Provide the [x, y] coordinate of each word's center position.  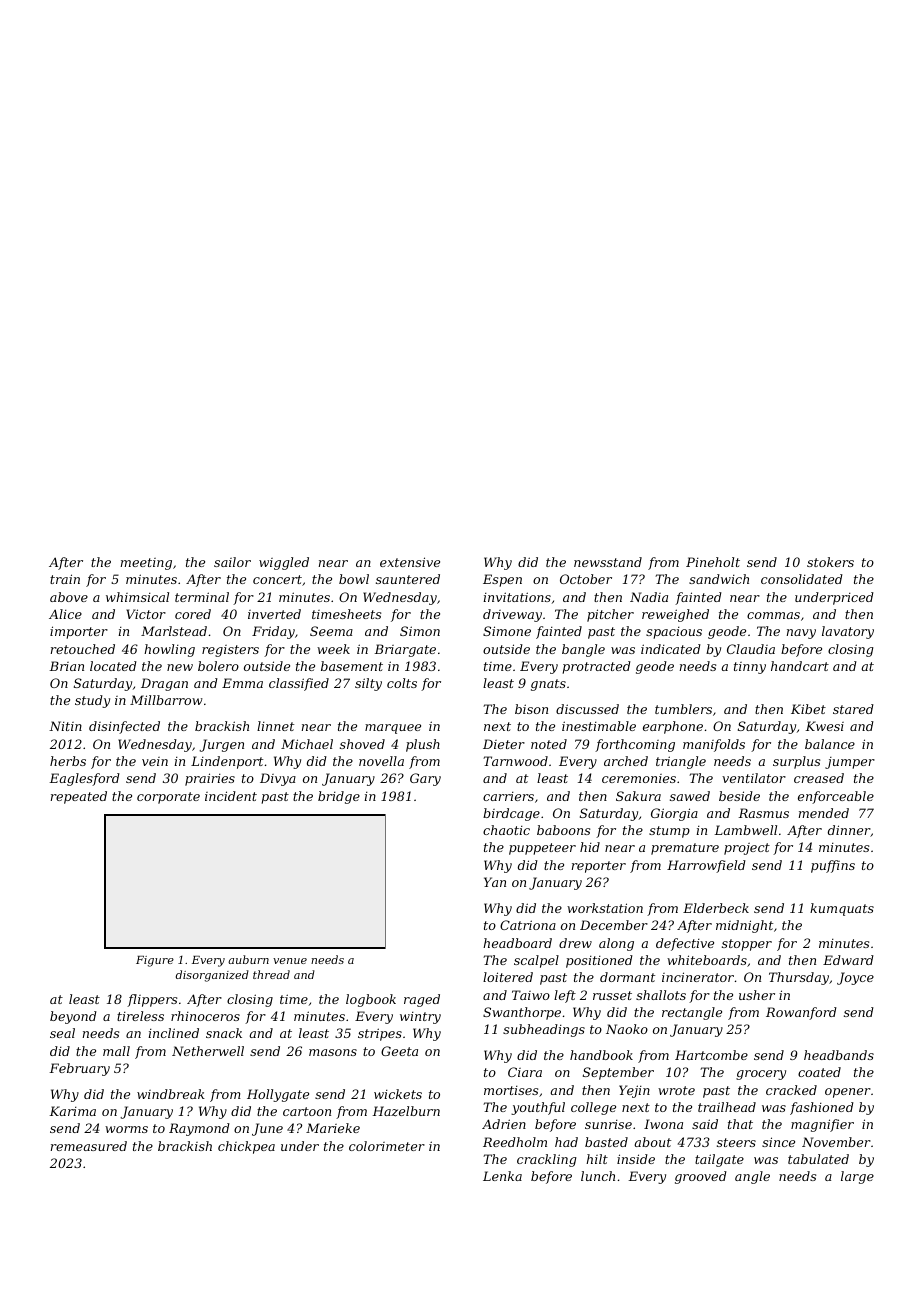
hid [590, 847]
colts [402, 683]
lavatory [848, 632]
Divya [278, 779]
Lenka [502, 1176]
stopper [747, 945]
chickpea [246, 1147]
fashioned [822, 1108]
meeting [146, 564]
